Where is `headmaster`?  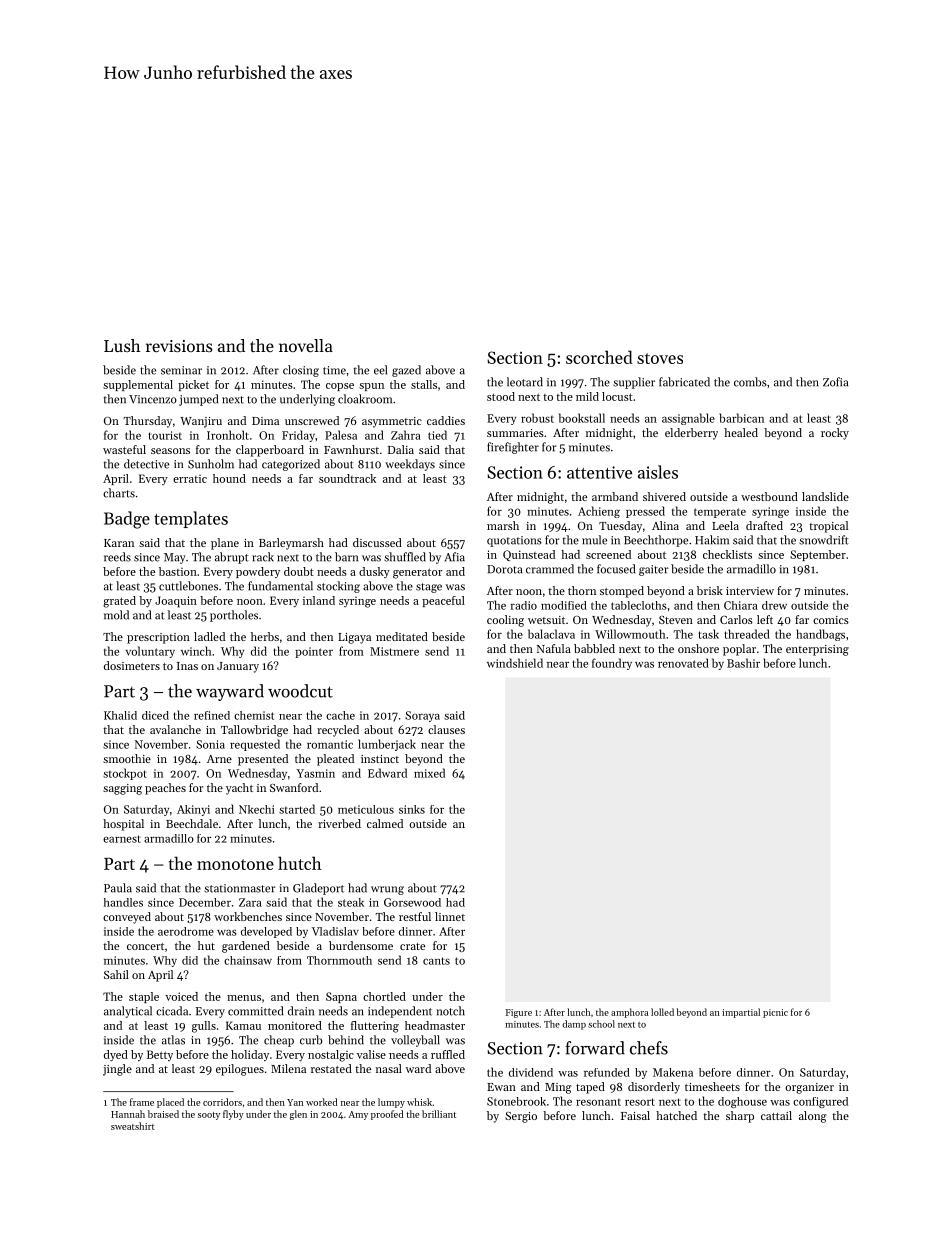
headmaster is located at coordinates (435, 1025).
